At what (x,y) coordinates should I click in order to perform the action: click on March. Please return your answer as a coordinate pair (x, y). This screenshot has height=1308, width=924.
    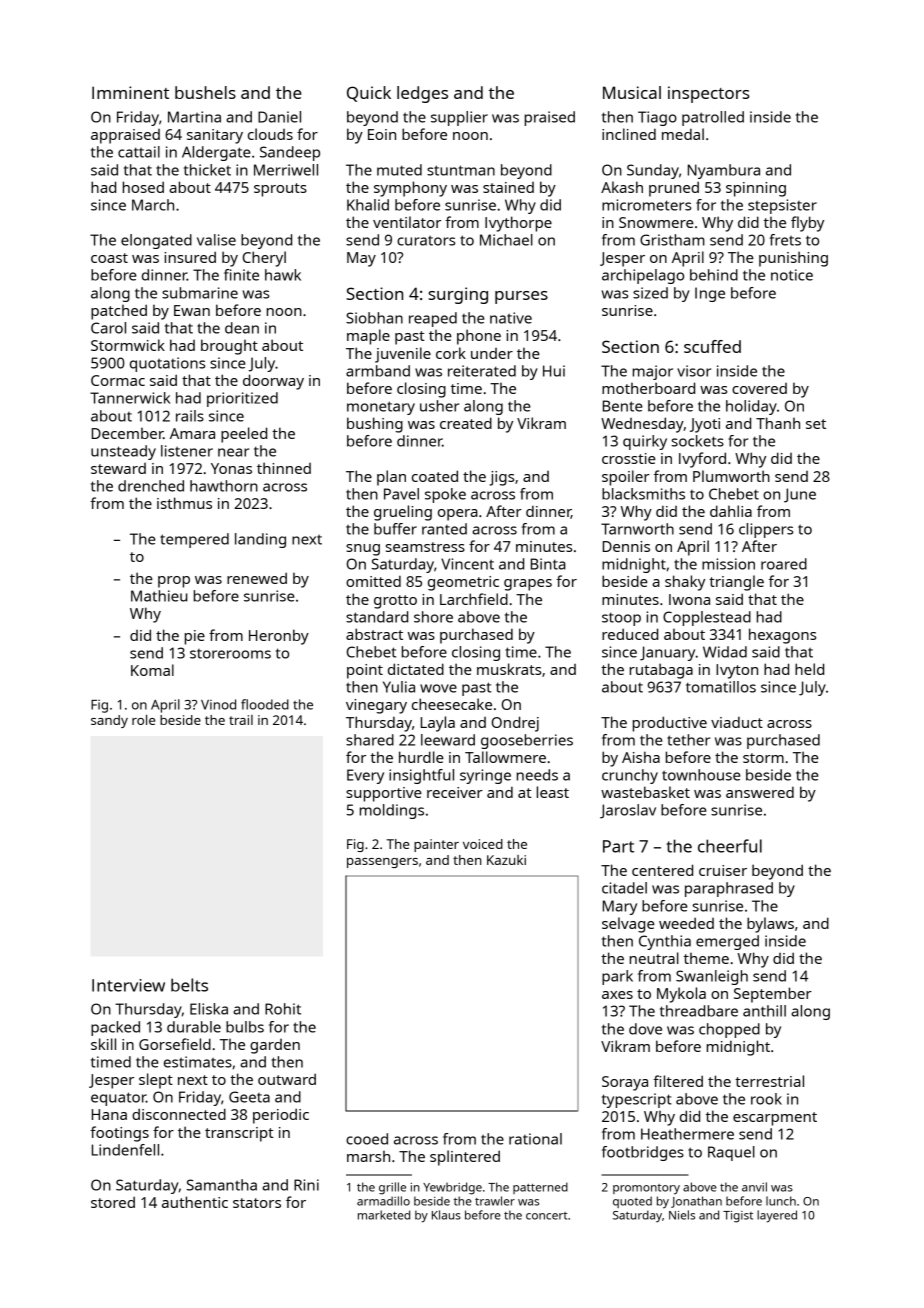
    Looking at the image, I should click on (153, 205).
